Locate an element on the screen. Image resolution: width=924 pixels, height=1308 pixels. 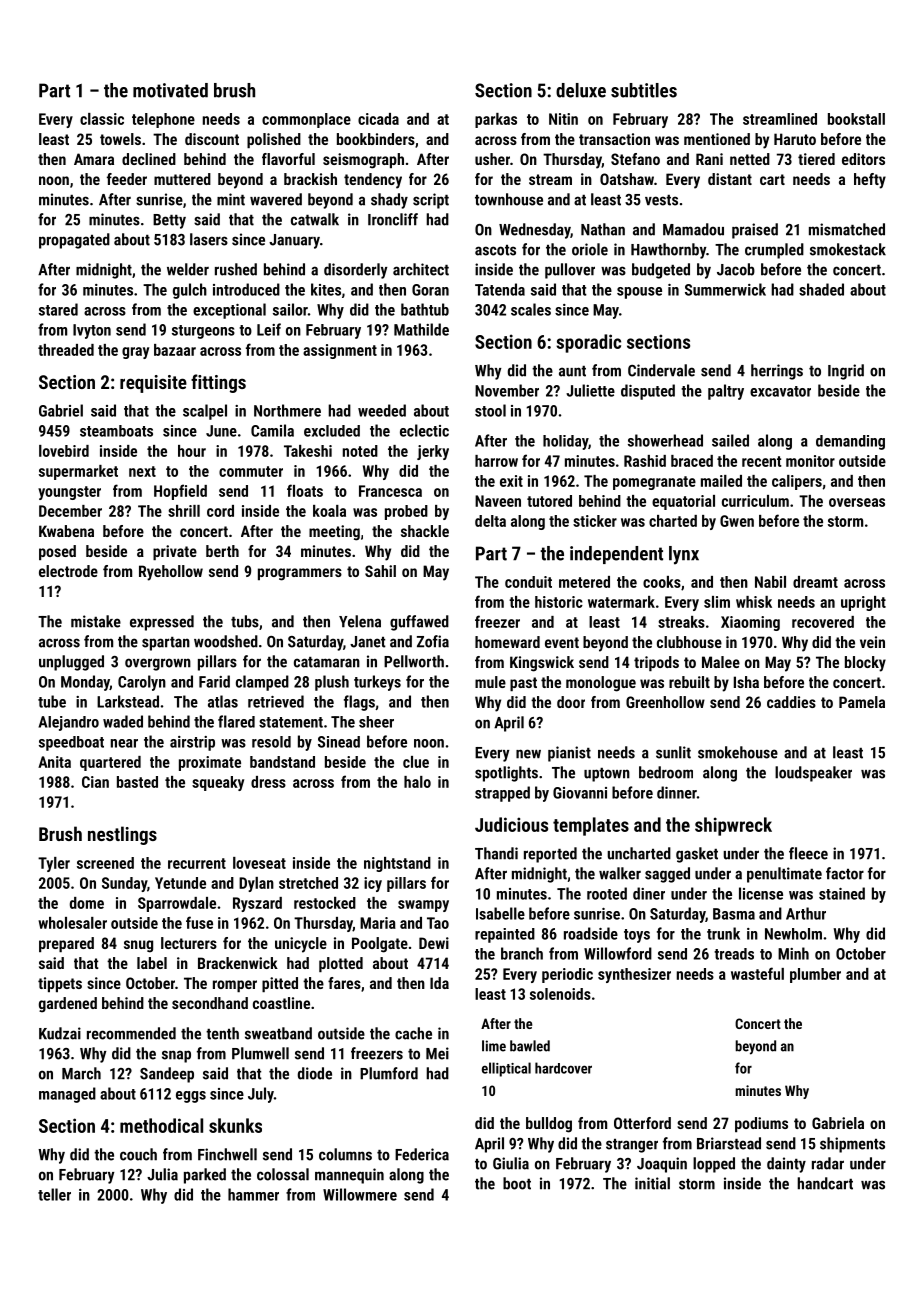
Sahil is located at coordinates (380, 571).
